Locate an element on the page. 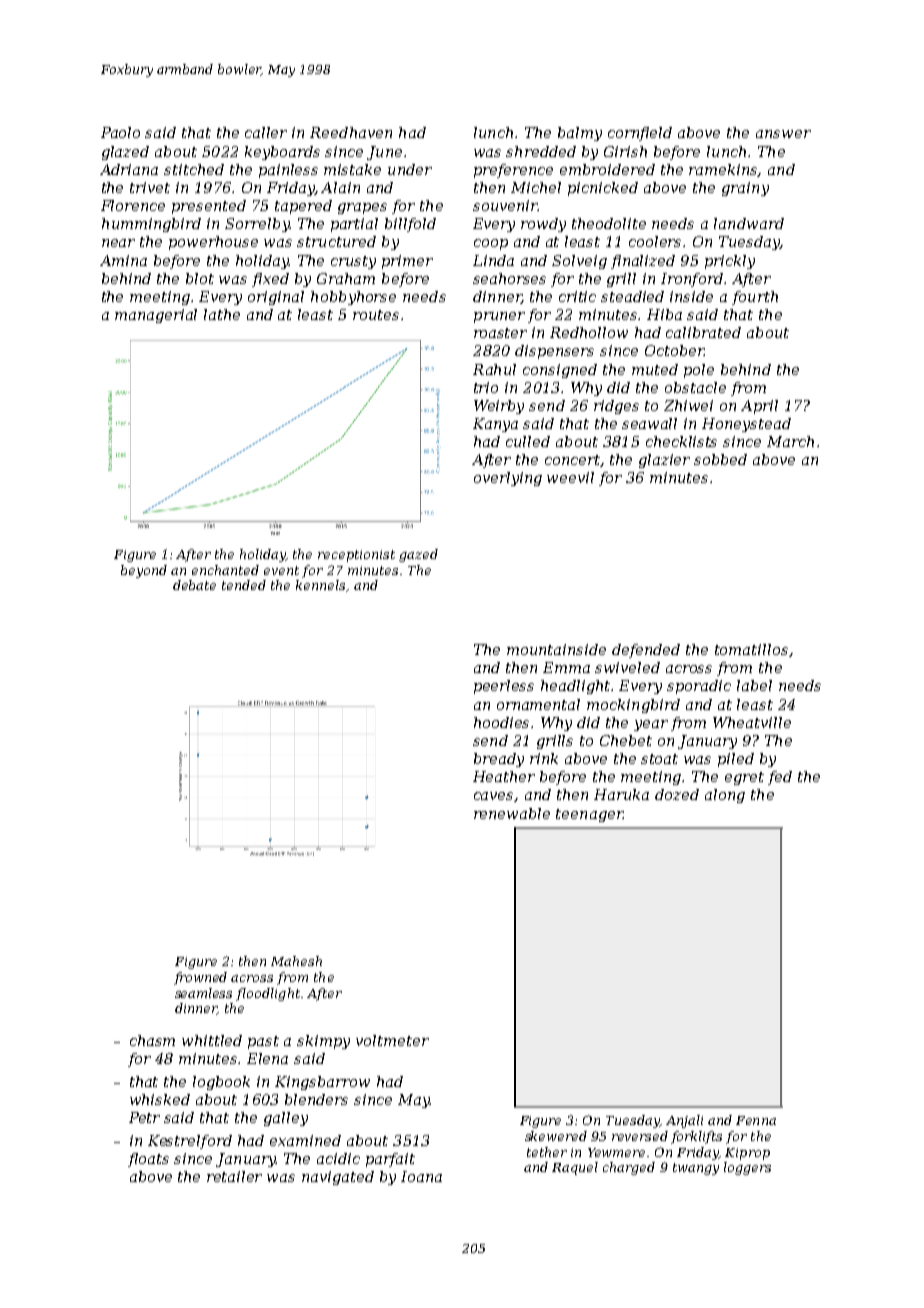  sobbed is located at coordinates (720, 459).
